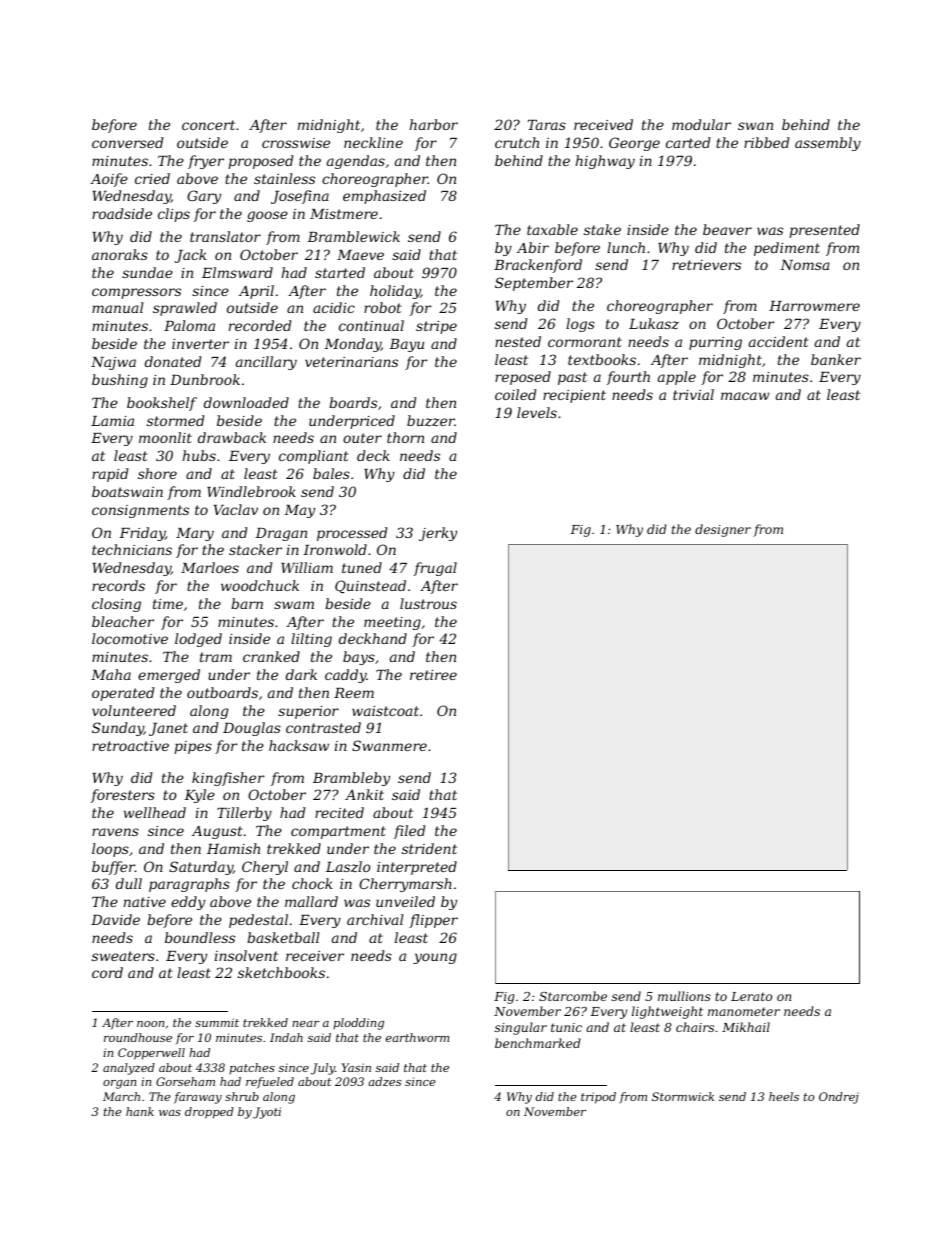 The width and height of the image is (952, 1233). What do you see at coordinates (208, 125) in the image?
I see `concert` at bounding box center [208, 125].
